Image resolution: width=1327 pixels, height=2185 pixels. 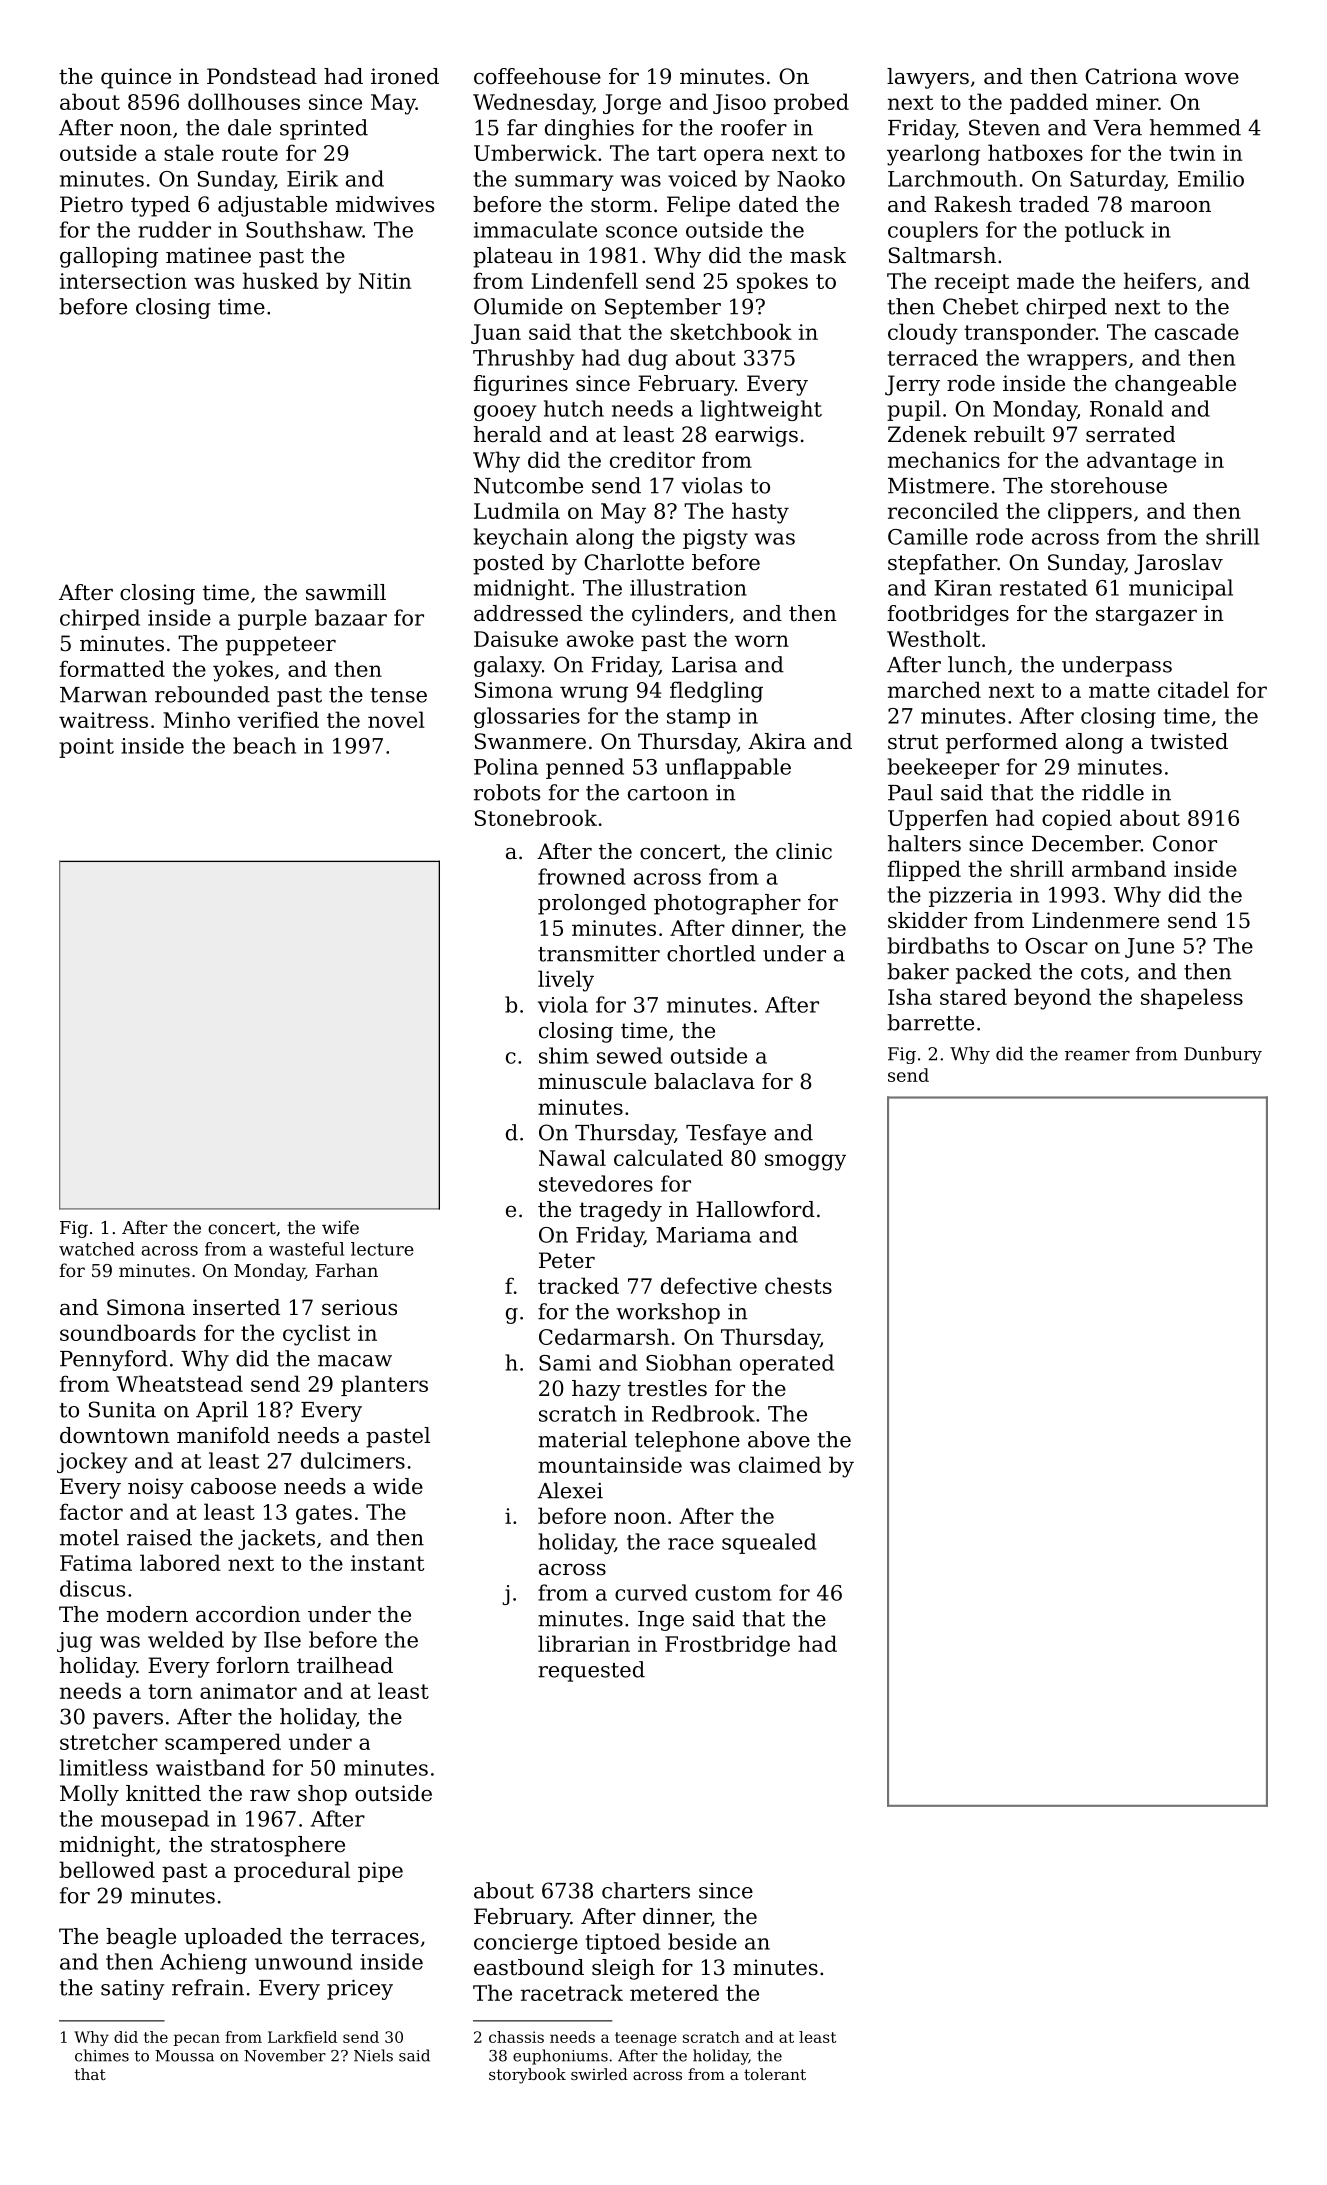 I want to click on stale, so click(x=189, y=152).
